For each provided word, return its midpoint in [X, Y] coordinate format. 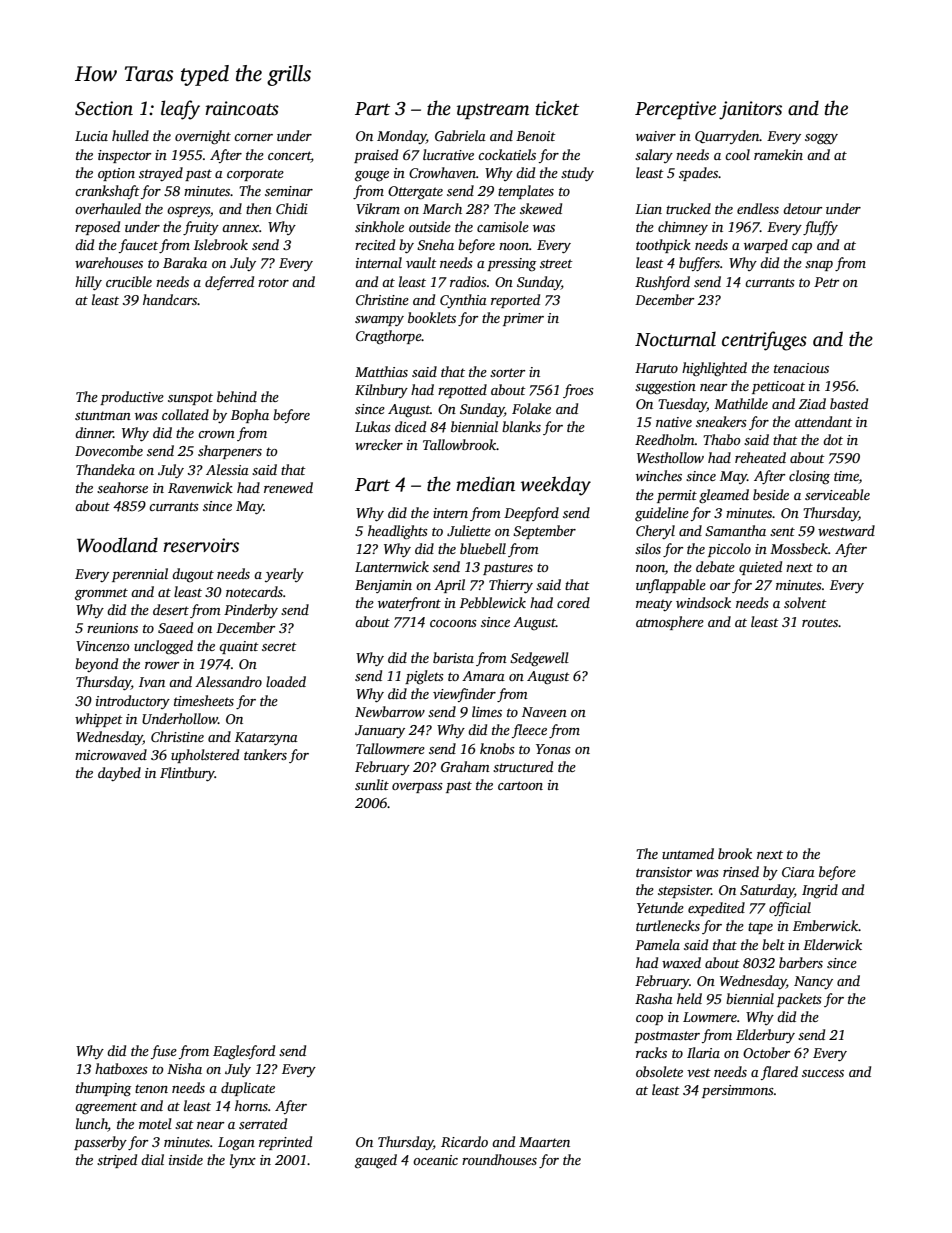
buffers [699, 264]
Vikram [378, 208]
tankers [265, 754]
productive [132, 398]
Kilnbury [381, 391]
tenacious [801, 368]
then [259, 208]
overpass [417, 788]
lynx [243, 1161]
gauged [376, 1161]
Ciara [798, 872]
